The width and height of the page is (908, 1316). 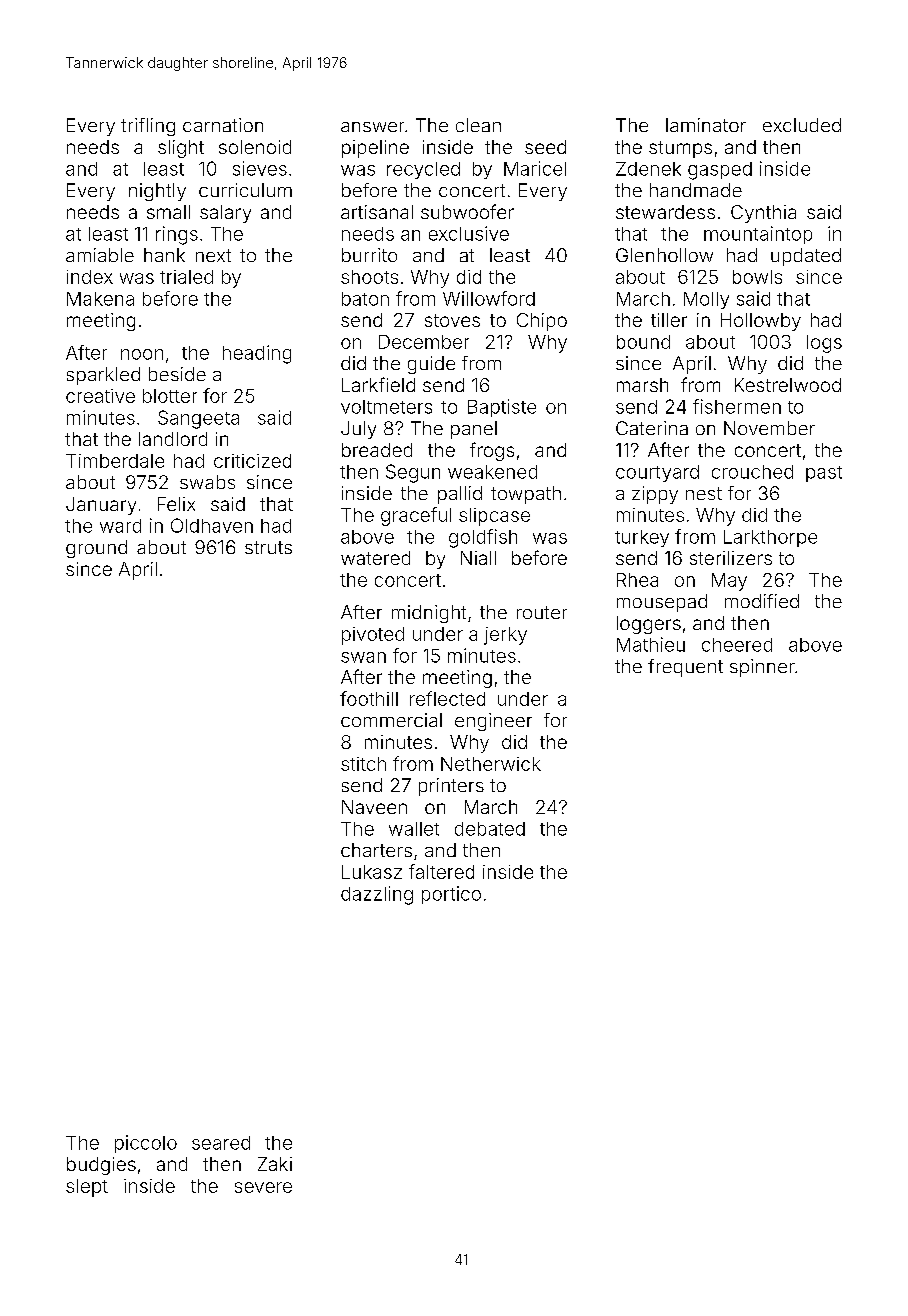 What do you see at coordinates (762, 601) in the page?
I see `modified` at bounding box center [762, 601].
